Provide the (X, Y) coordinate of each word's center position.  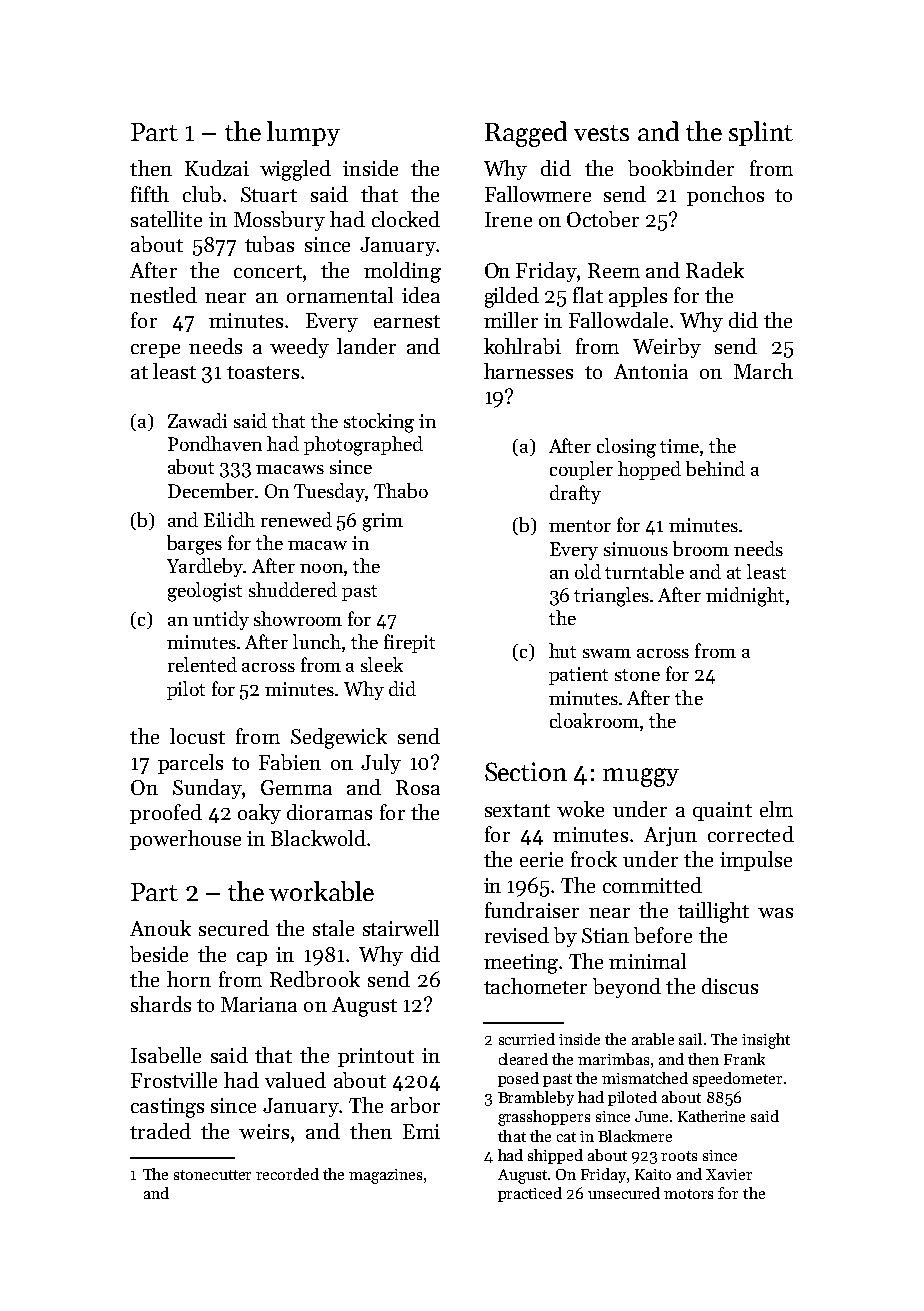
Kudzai (217, 168)
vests (601, 133)
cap (252, 959)
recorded (287, 1174)
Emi (421, 1131)
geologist (205, 592)
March (763, 371)
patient (578, 676)
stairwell (401, 928)
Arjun (670, 836)
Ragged (526, 134)
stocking (379, 423)
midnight (745, 597)
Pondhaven (215, 443)
